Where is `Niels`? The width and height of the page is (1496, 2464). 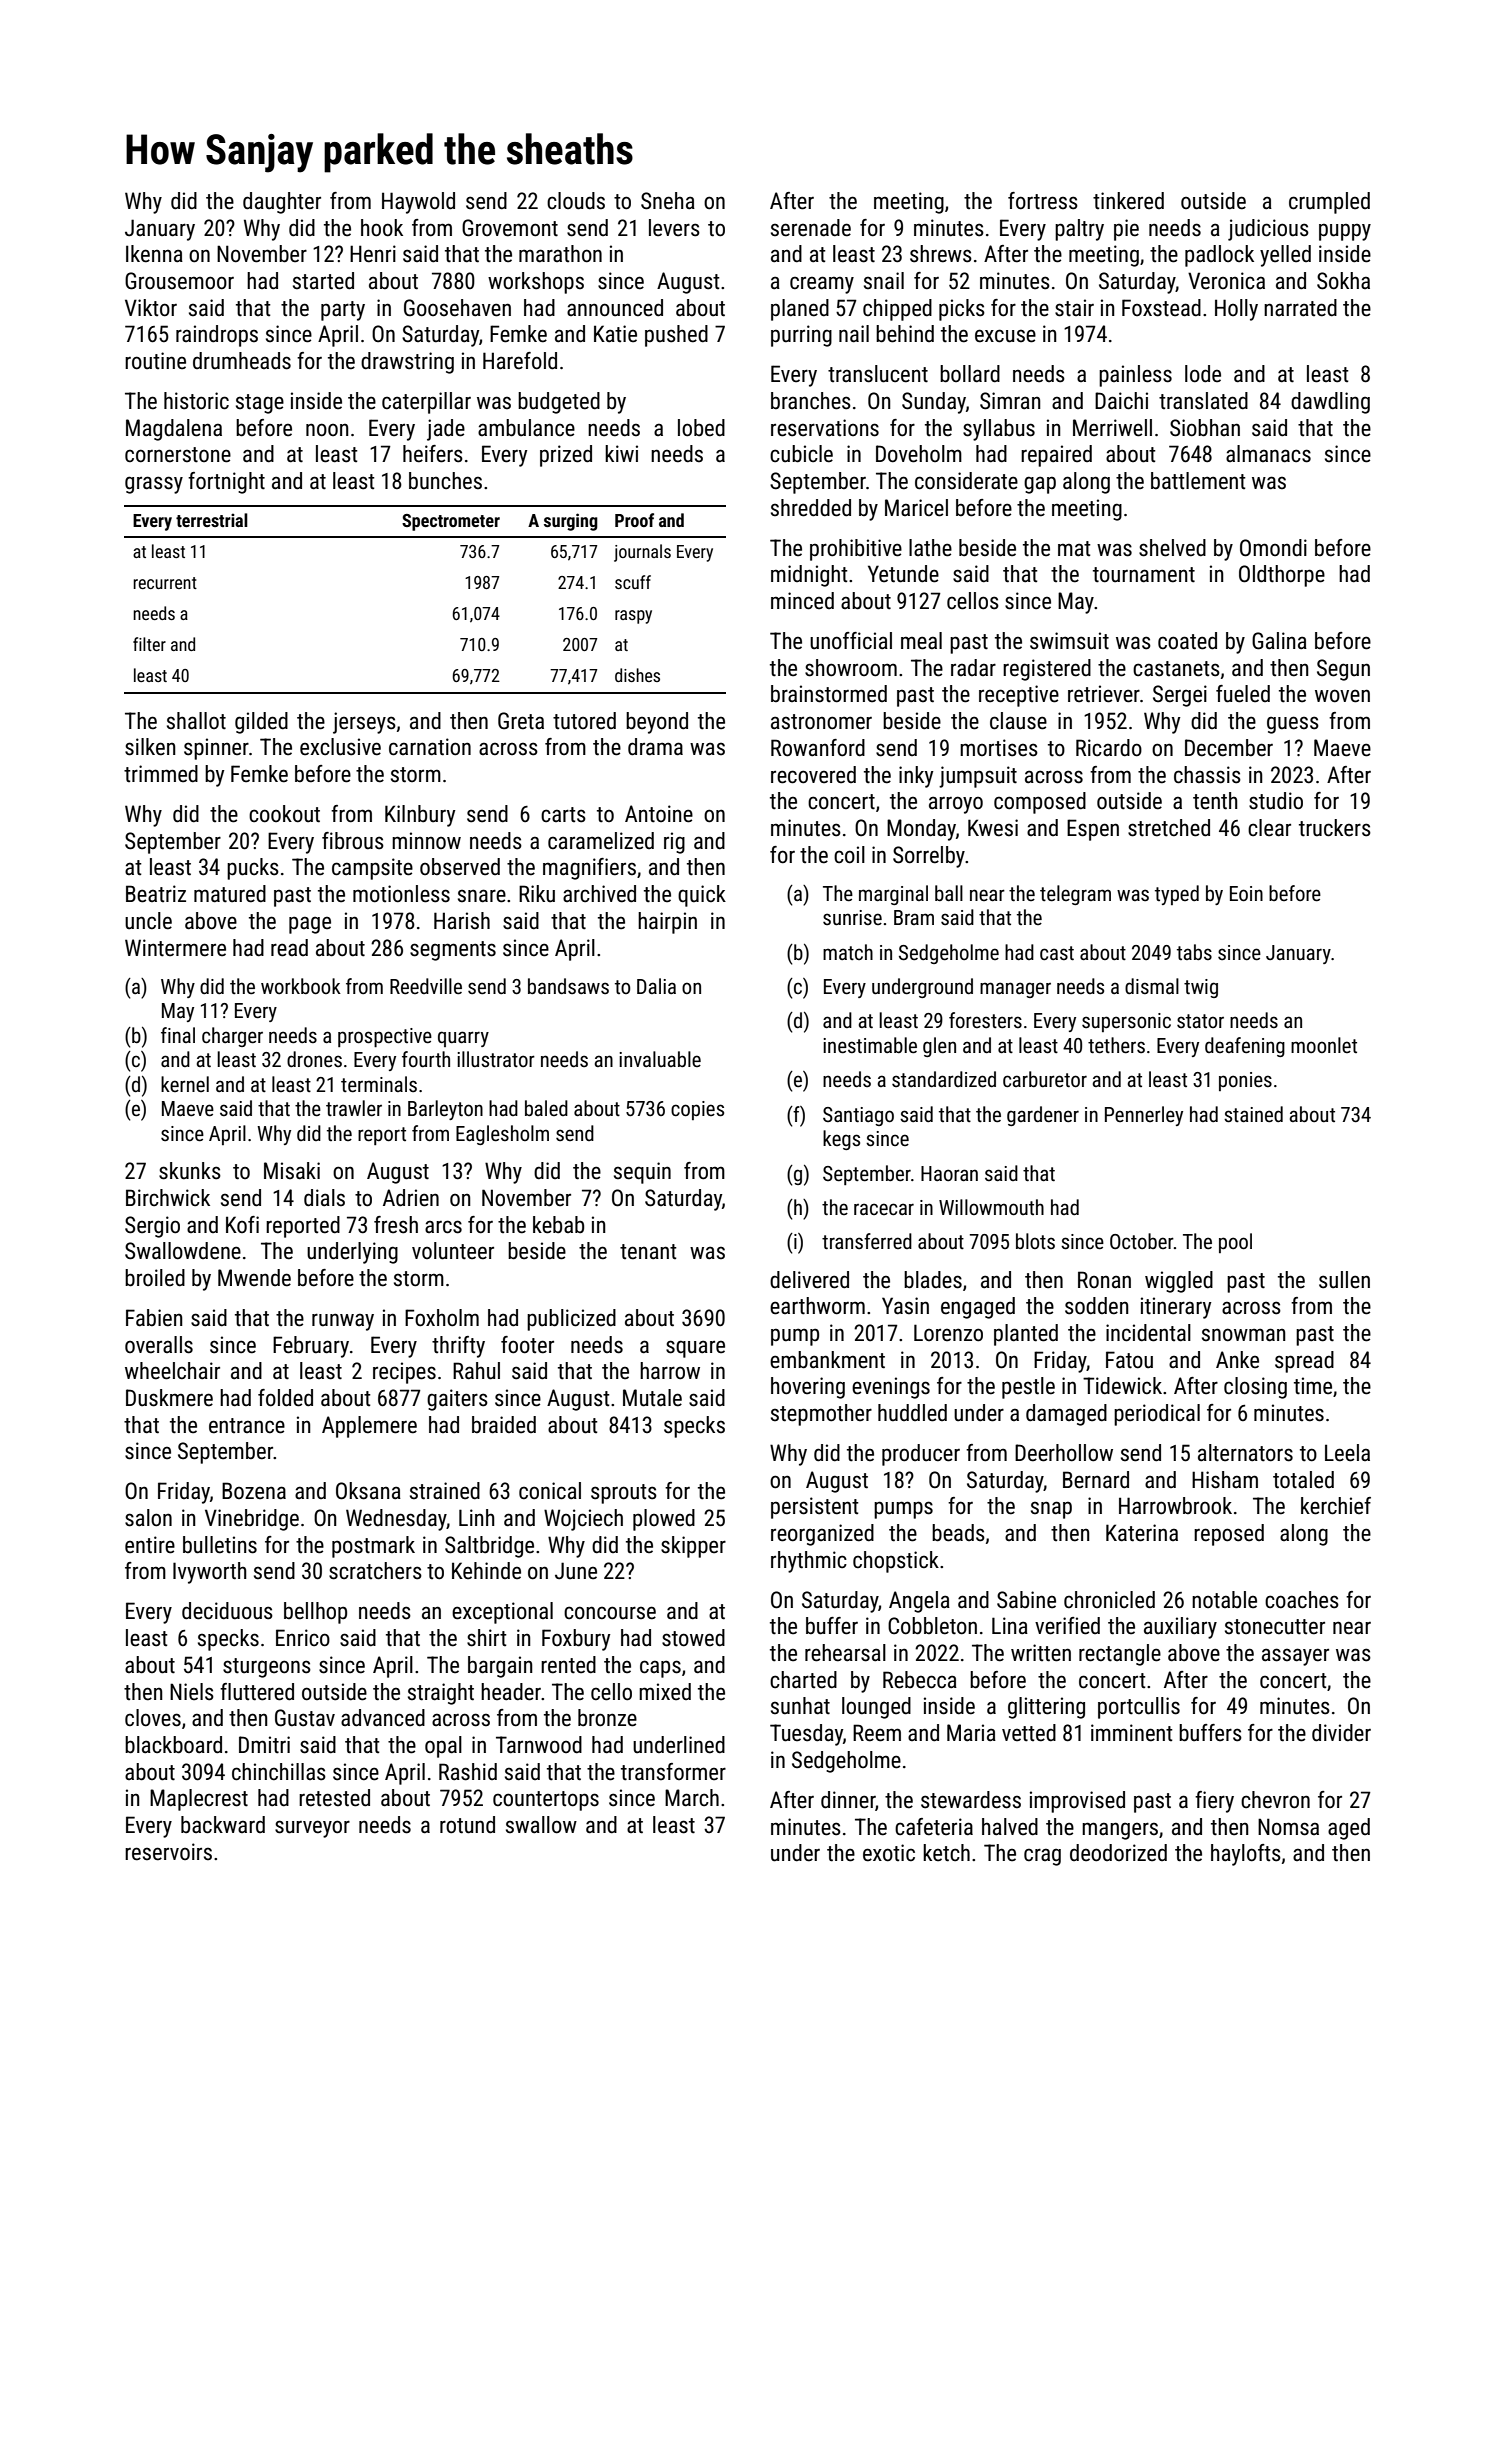
Niels is located at coordinates (192, 1692).
